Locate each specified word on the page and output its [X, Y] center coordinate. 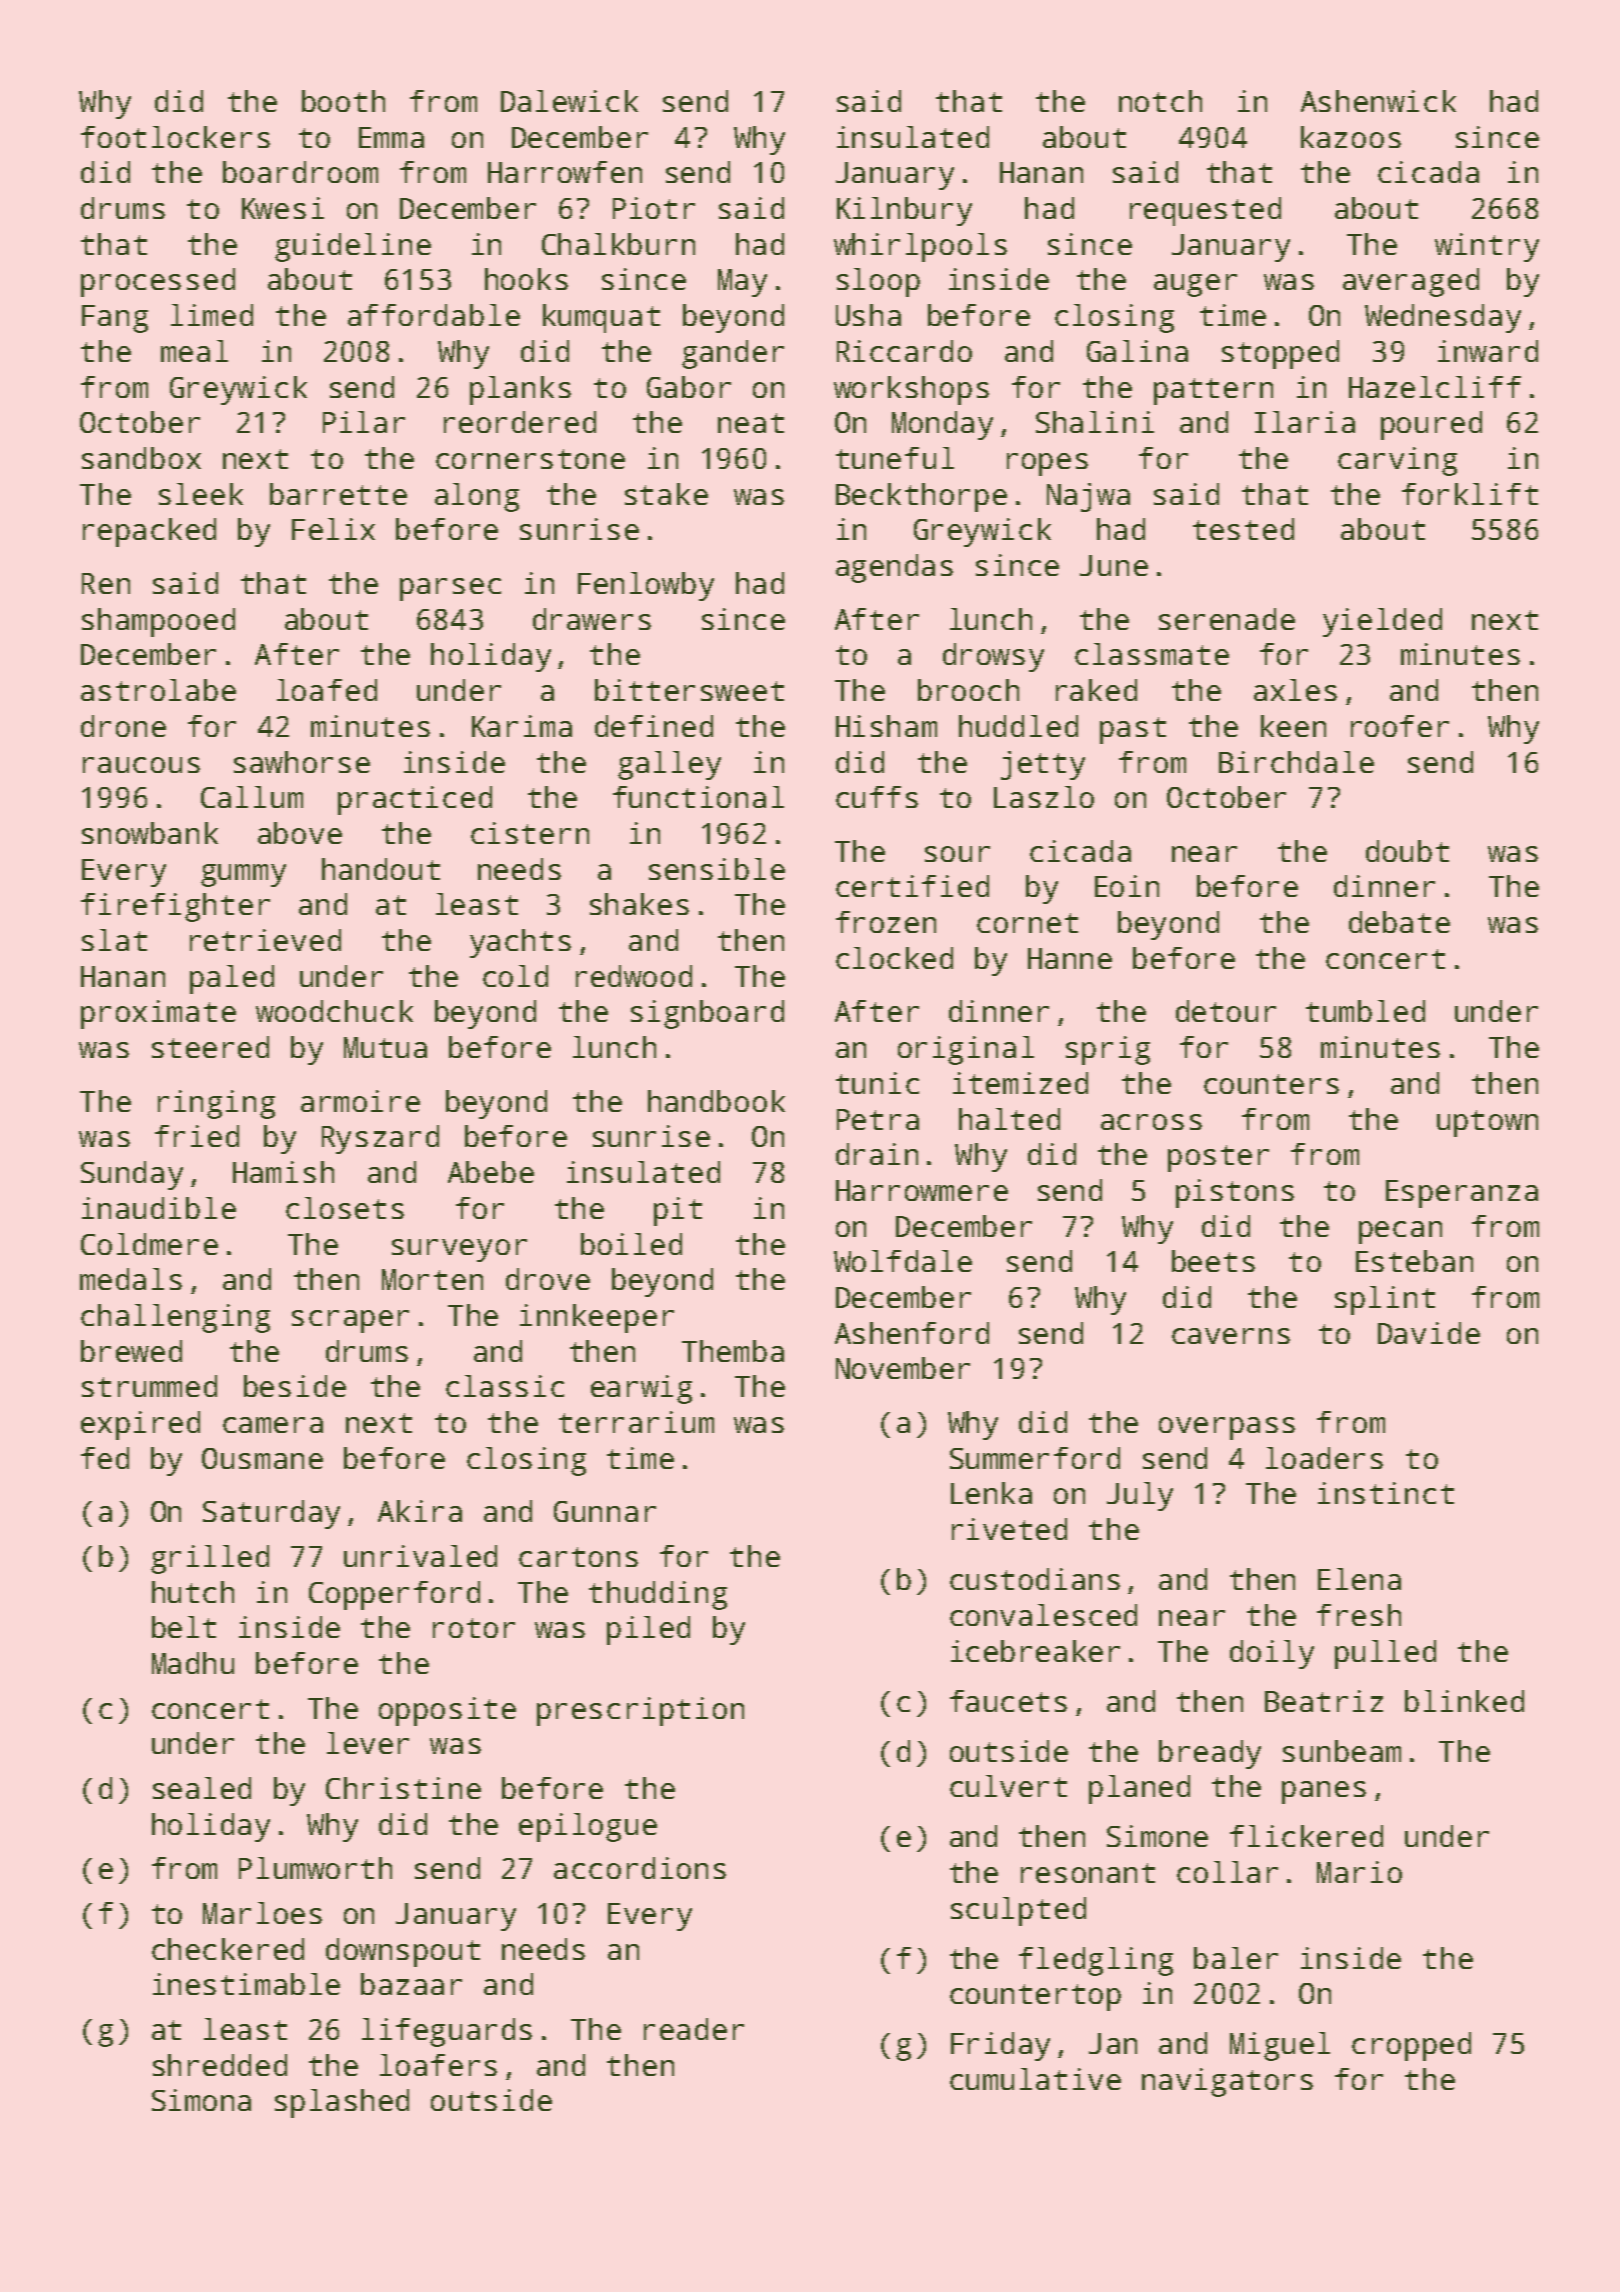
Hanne [1070, 958]
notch [1160, 101]
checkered [228, 1949]
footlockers [175, 137]
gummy [243, 875]
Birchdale [1296, 762]
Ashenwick [1378, 101]
